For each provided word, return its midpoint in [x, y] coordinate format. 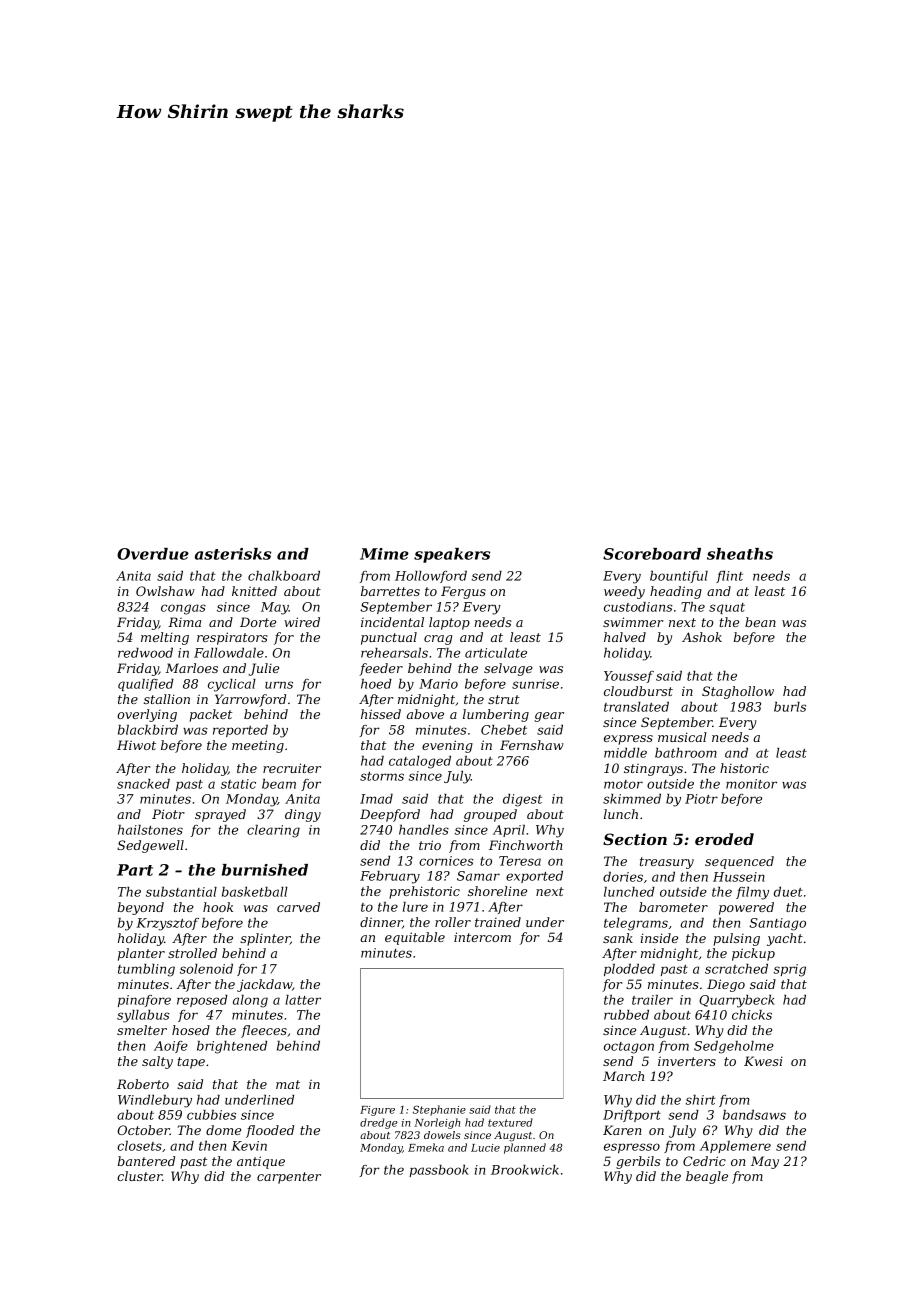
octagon [629, 1048]
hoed [376, 684]
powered [746, 908]
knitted [254, 591]
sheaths [740, 554]
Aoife [171, 1047]
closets [139, 1146]
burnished [265, 870]
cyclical [232, 685]
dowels [442, 1135]
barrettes [390, 591]
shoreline [497, 891]
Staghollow [738, 692]
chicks [752, 1015]
